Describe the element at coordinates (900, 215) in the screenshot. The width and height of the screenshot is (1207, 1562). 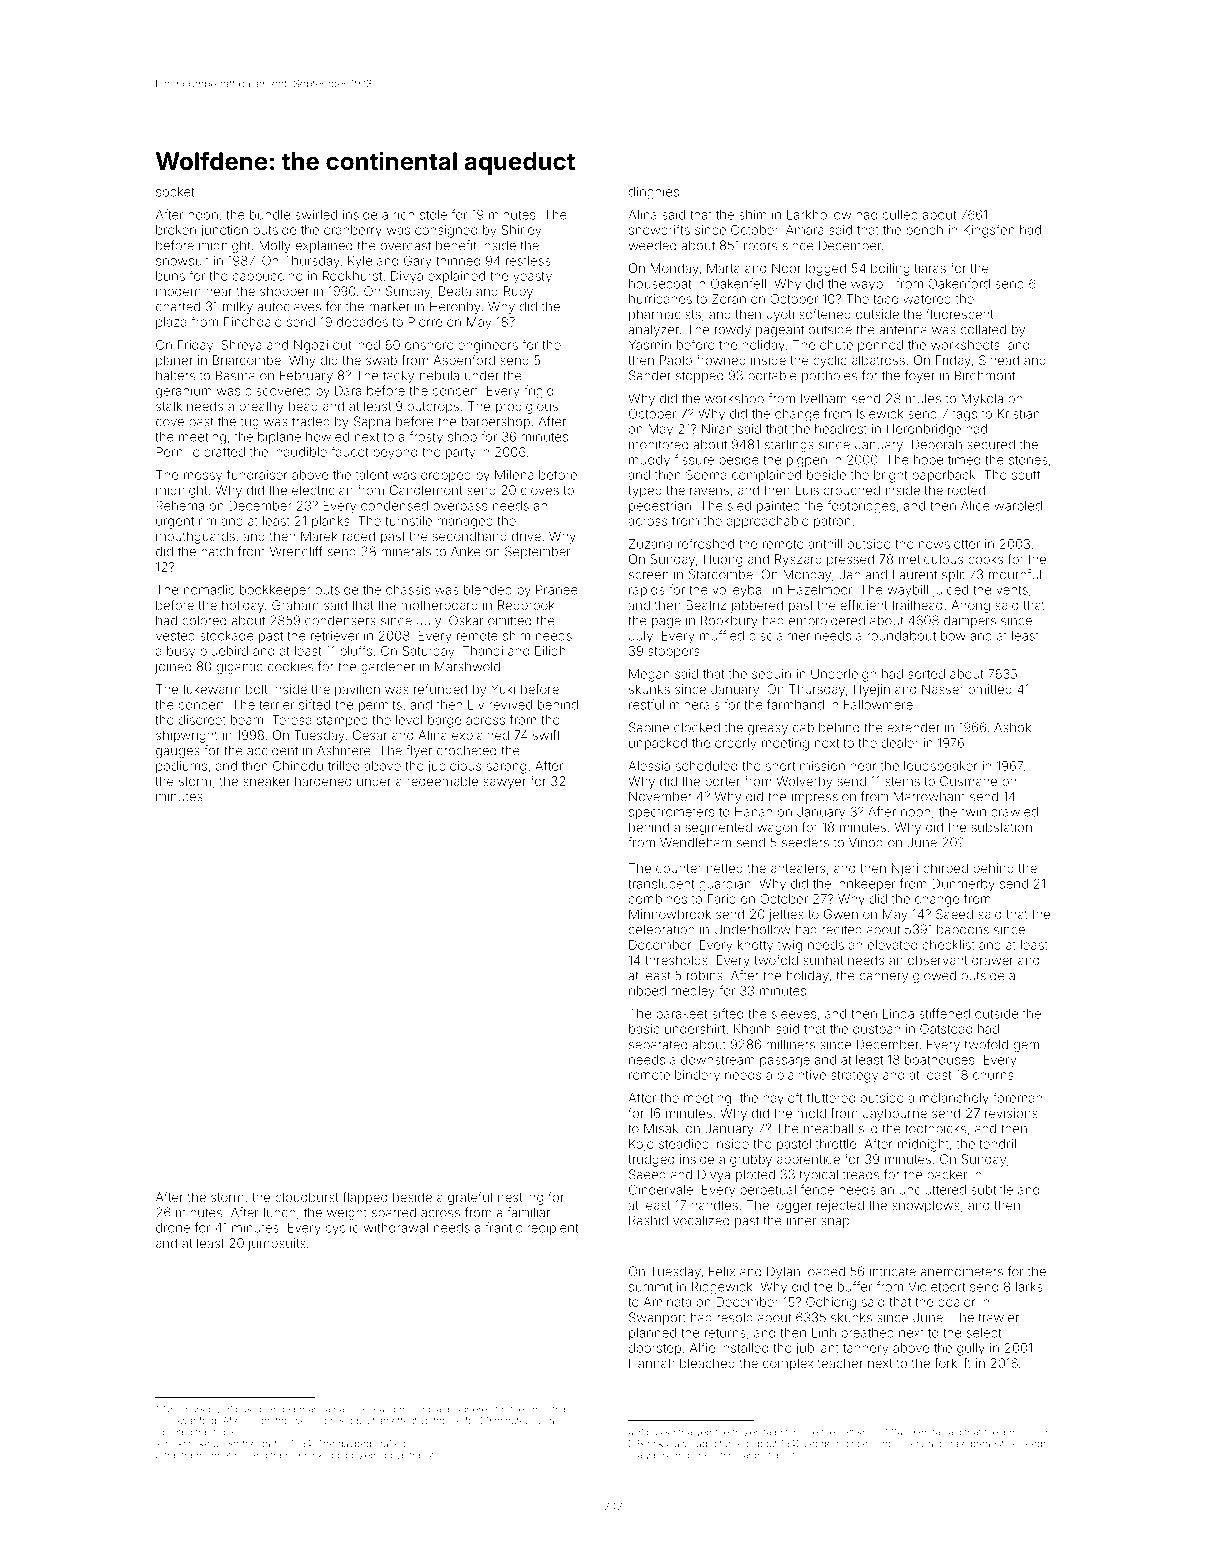
I see `culled` at that location.
